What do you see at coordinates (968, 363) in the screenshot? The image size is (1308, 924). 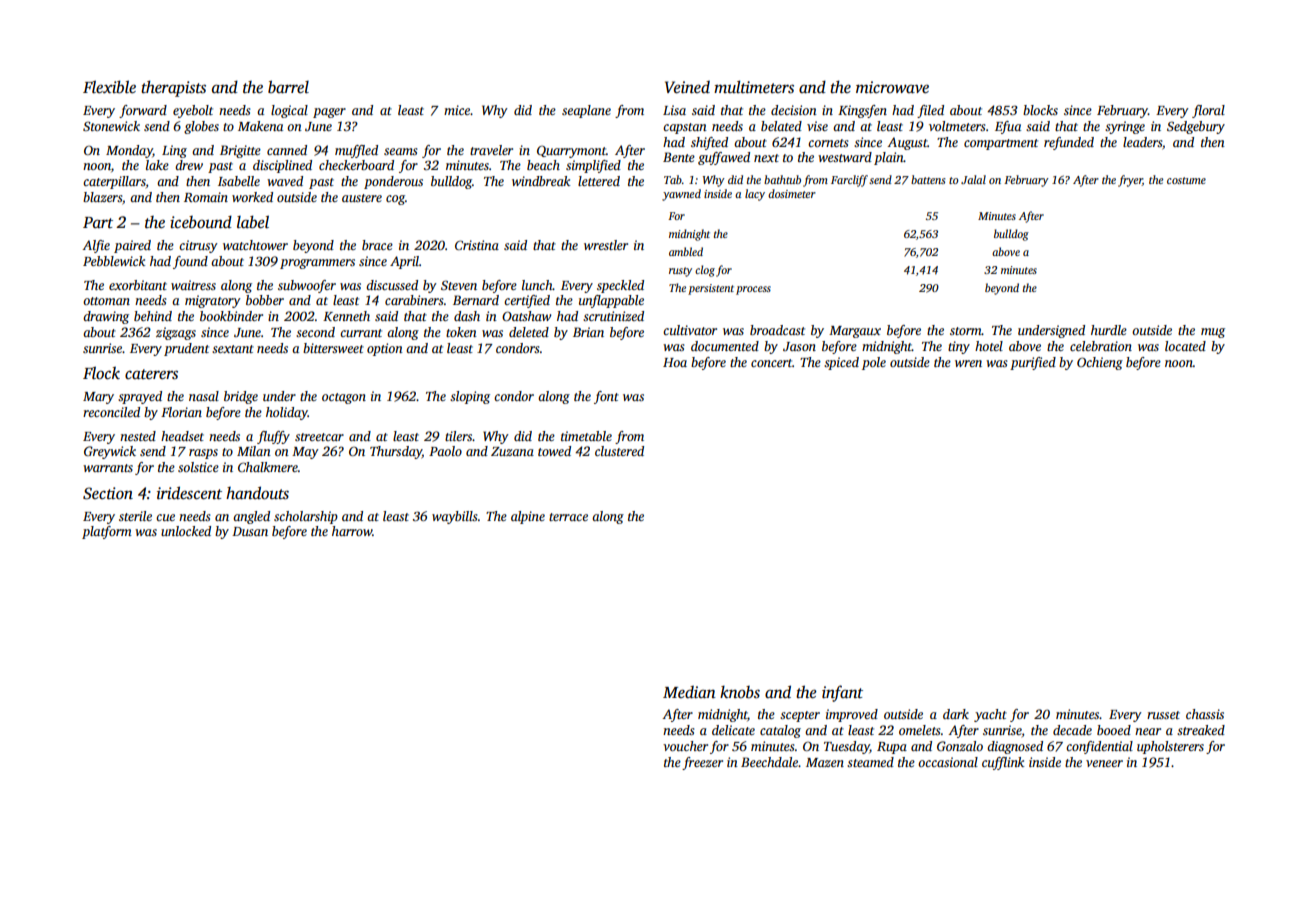 I see `wren` at bounding box center [968, 363].
